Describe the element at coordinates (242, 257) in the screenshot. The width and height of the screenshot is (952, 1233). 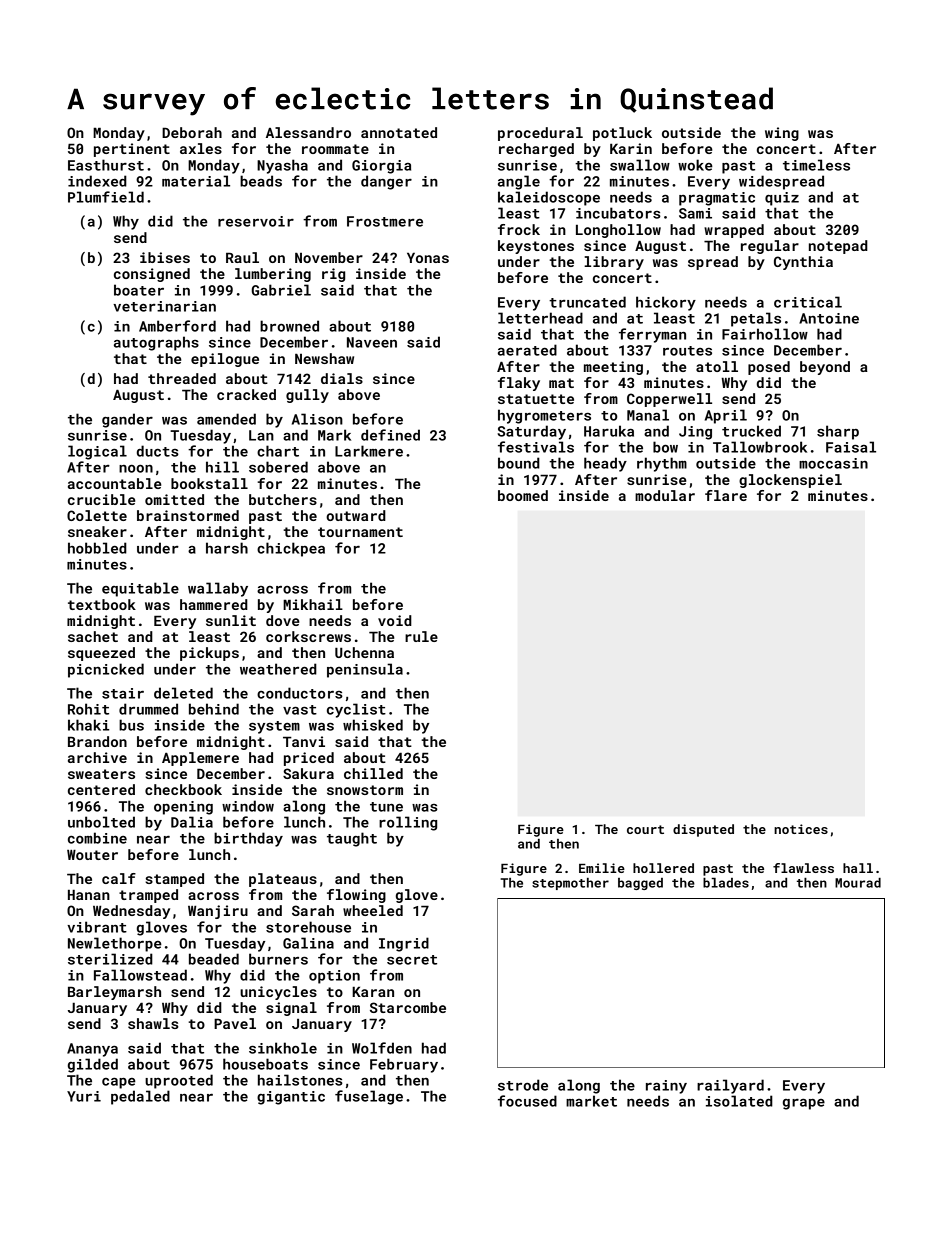
I see `Raul` at that location.
